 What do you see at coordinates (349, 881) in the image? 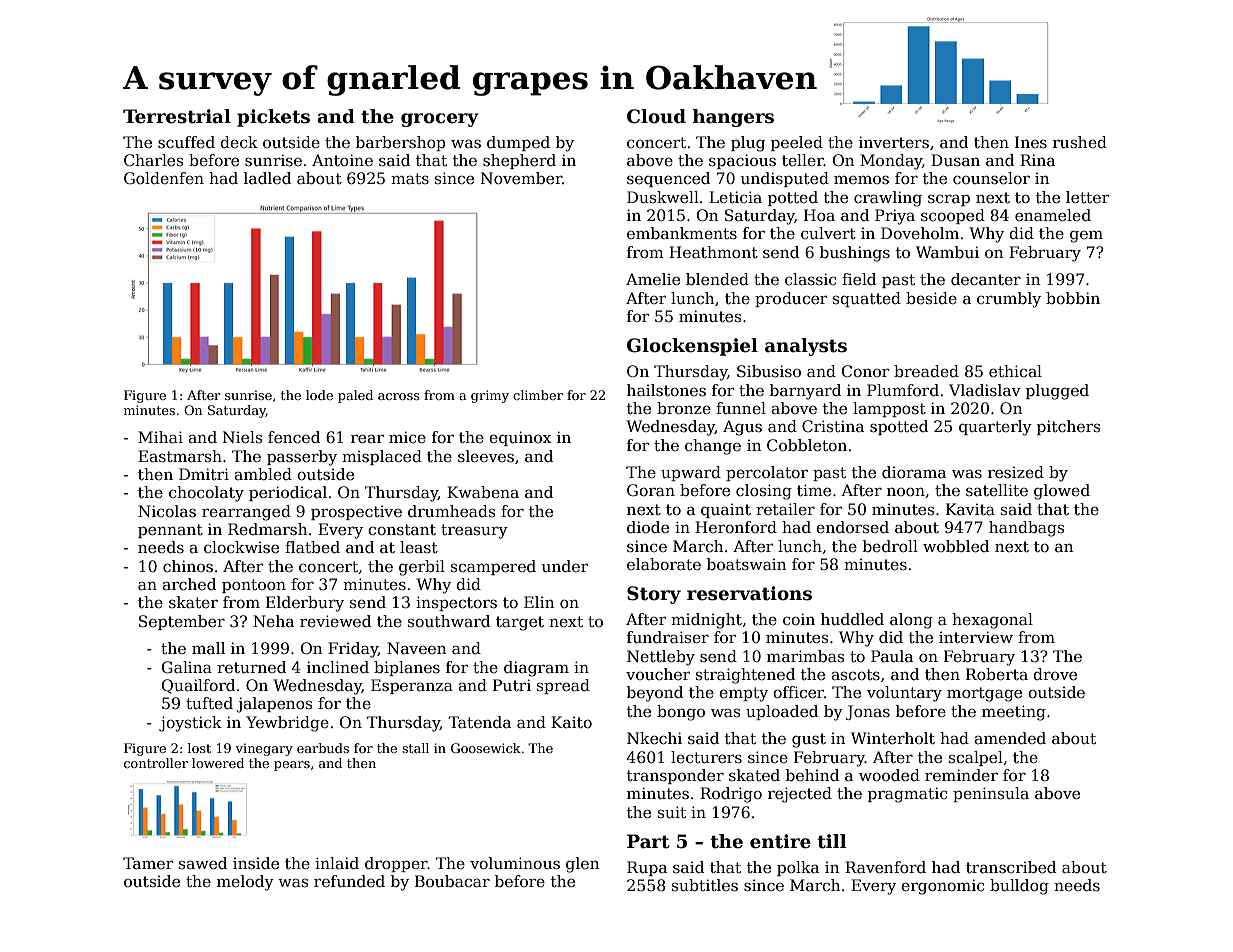
I see `refunded` at bounding box center [349, 881].
